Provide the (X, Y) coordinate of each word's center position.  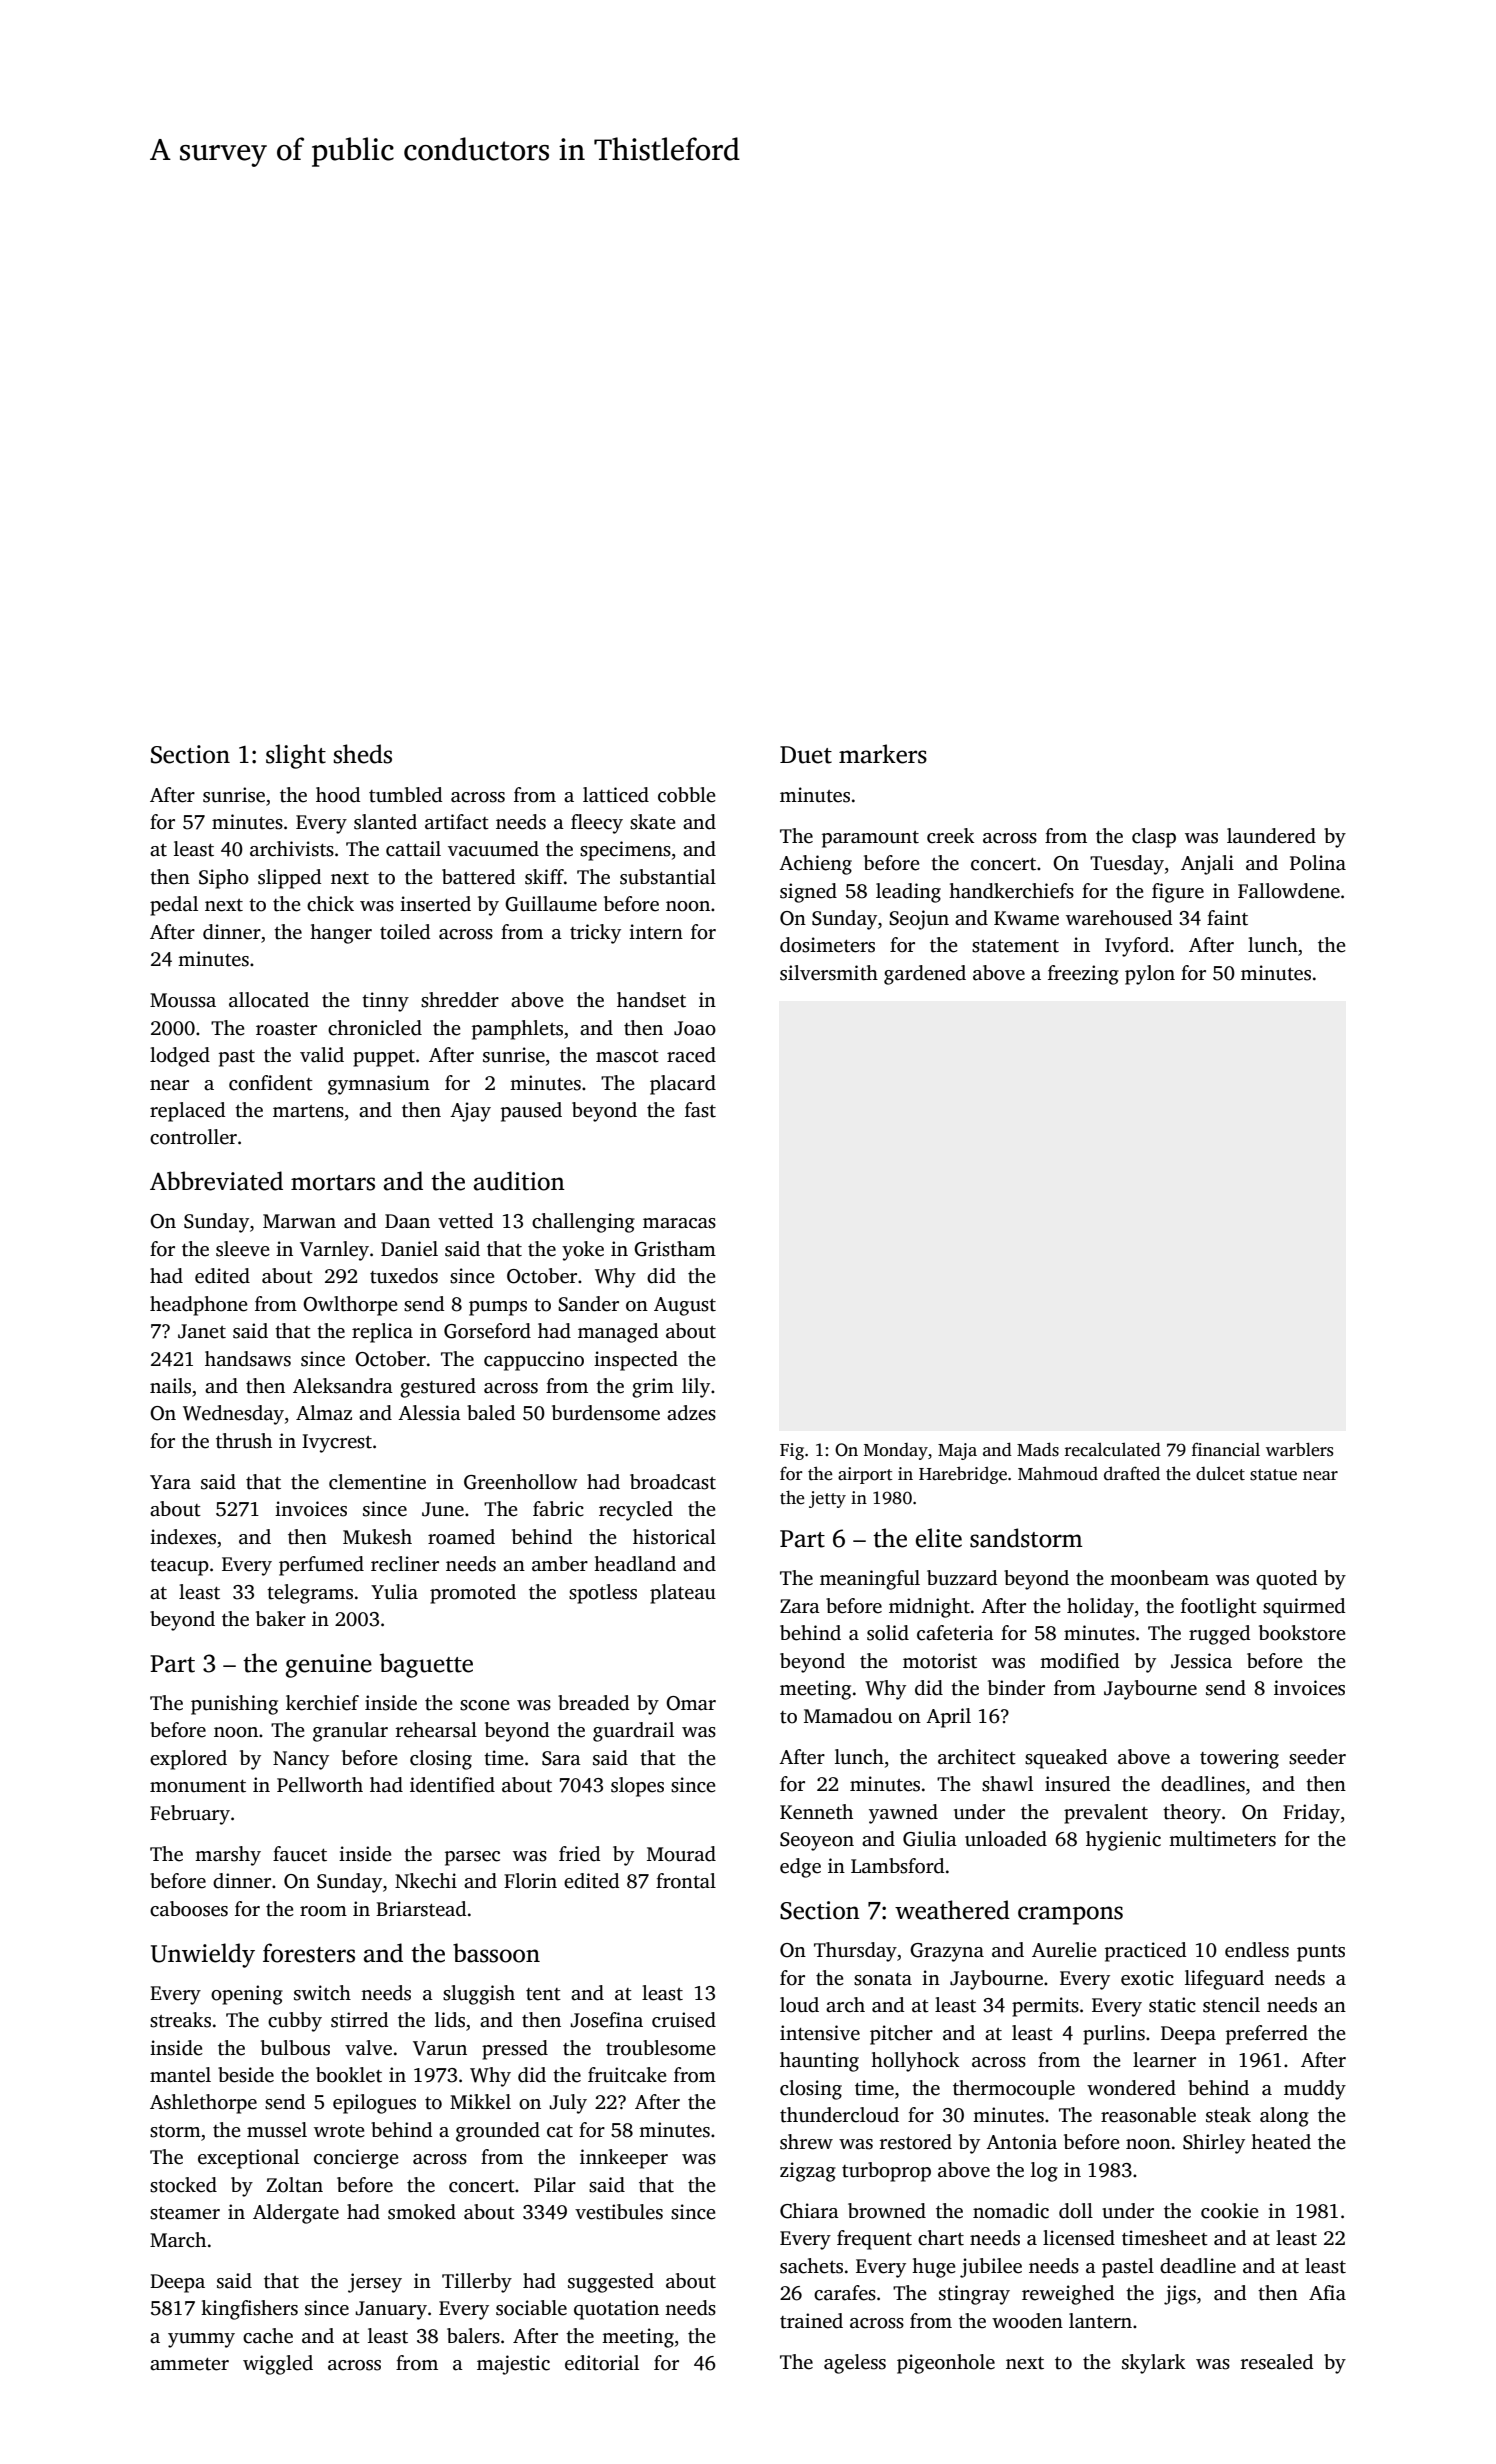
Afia (1327, 2292)
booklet (349, 2075)
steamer (185, 2213)
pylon (1150, 975)
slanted (385, 822)
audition (519, 1181)
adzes (691, 1413)
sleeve (243, 1249)
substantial (668, 877)
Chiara (809, 2211)
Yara (170, 1482)
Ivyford (1137, 947)
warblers (1300, 1449)
